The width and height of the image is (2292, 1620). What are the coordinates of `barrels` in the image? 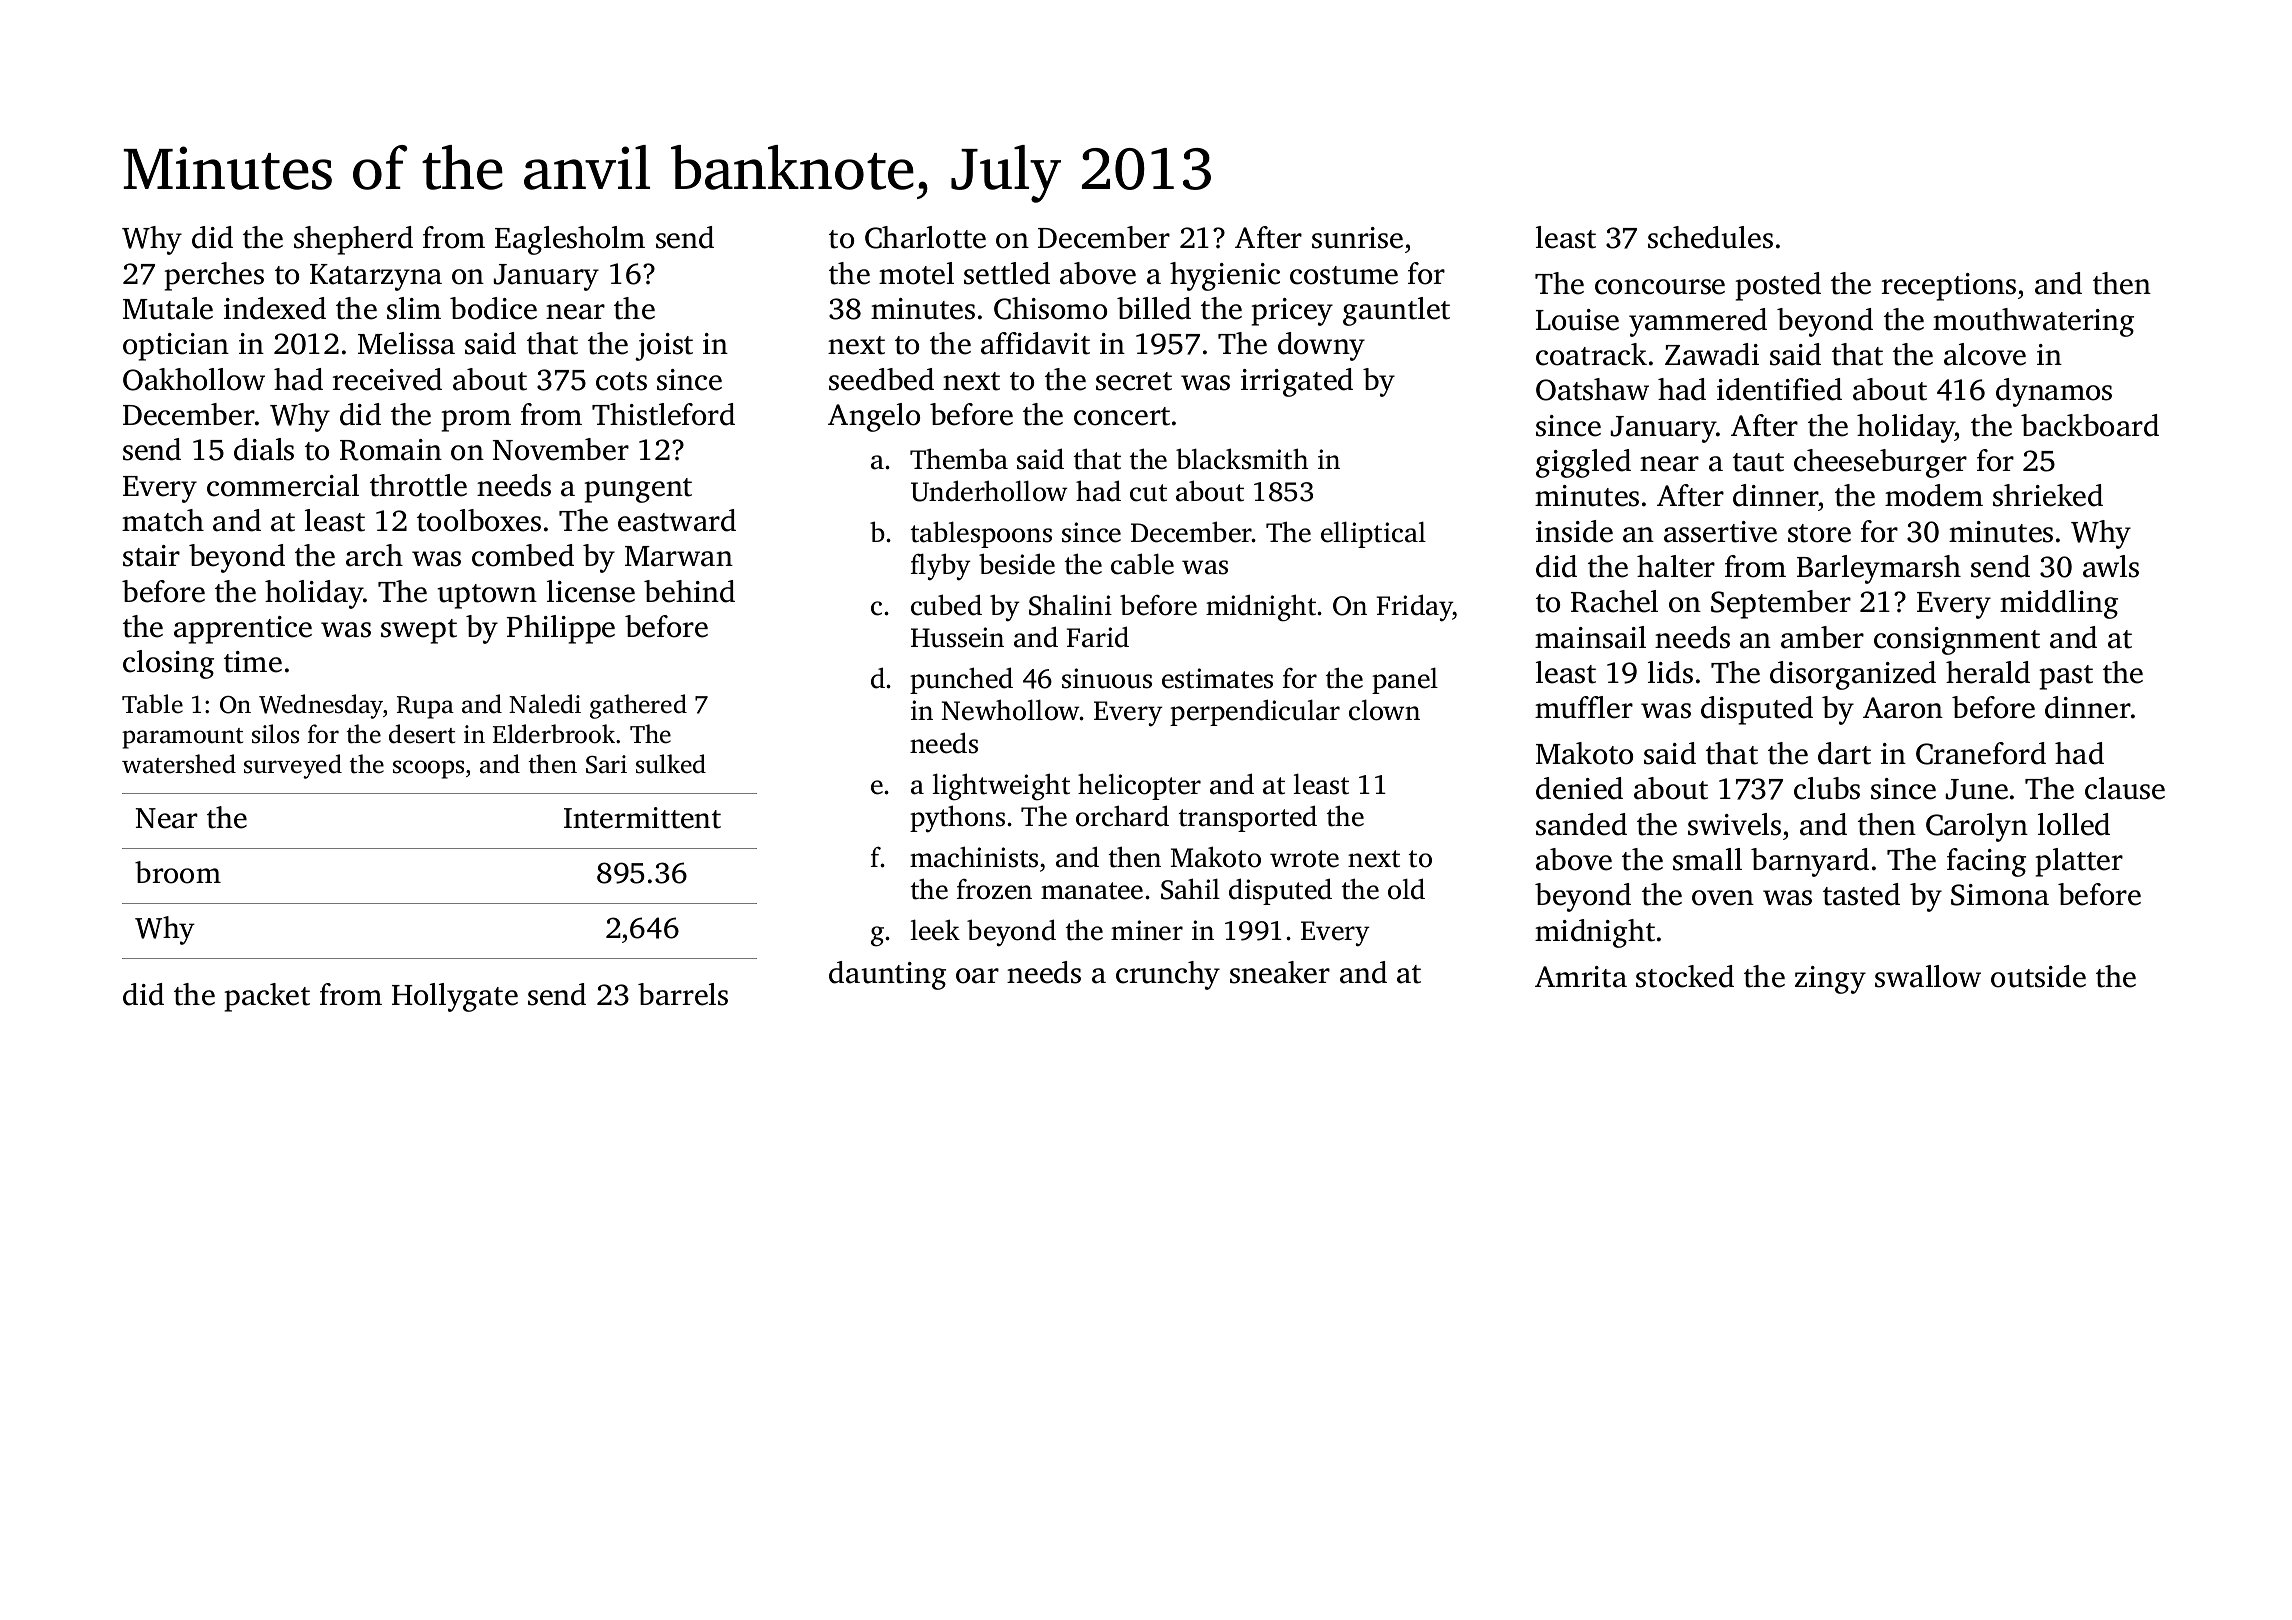 It's located at (683, 994).
